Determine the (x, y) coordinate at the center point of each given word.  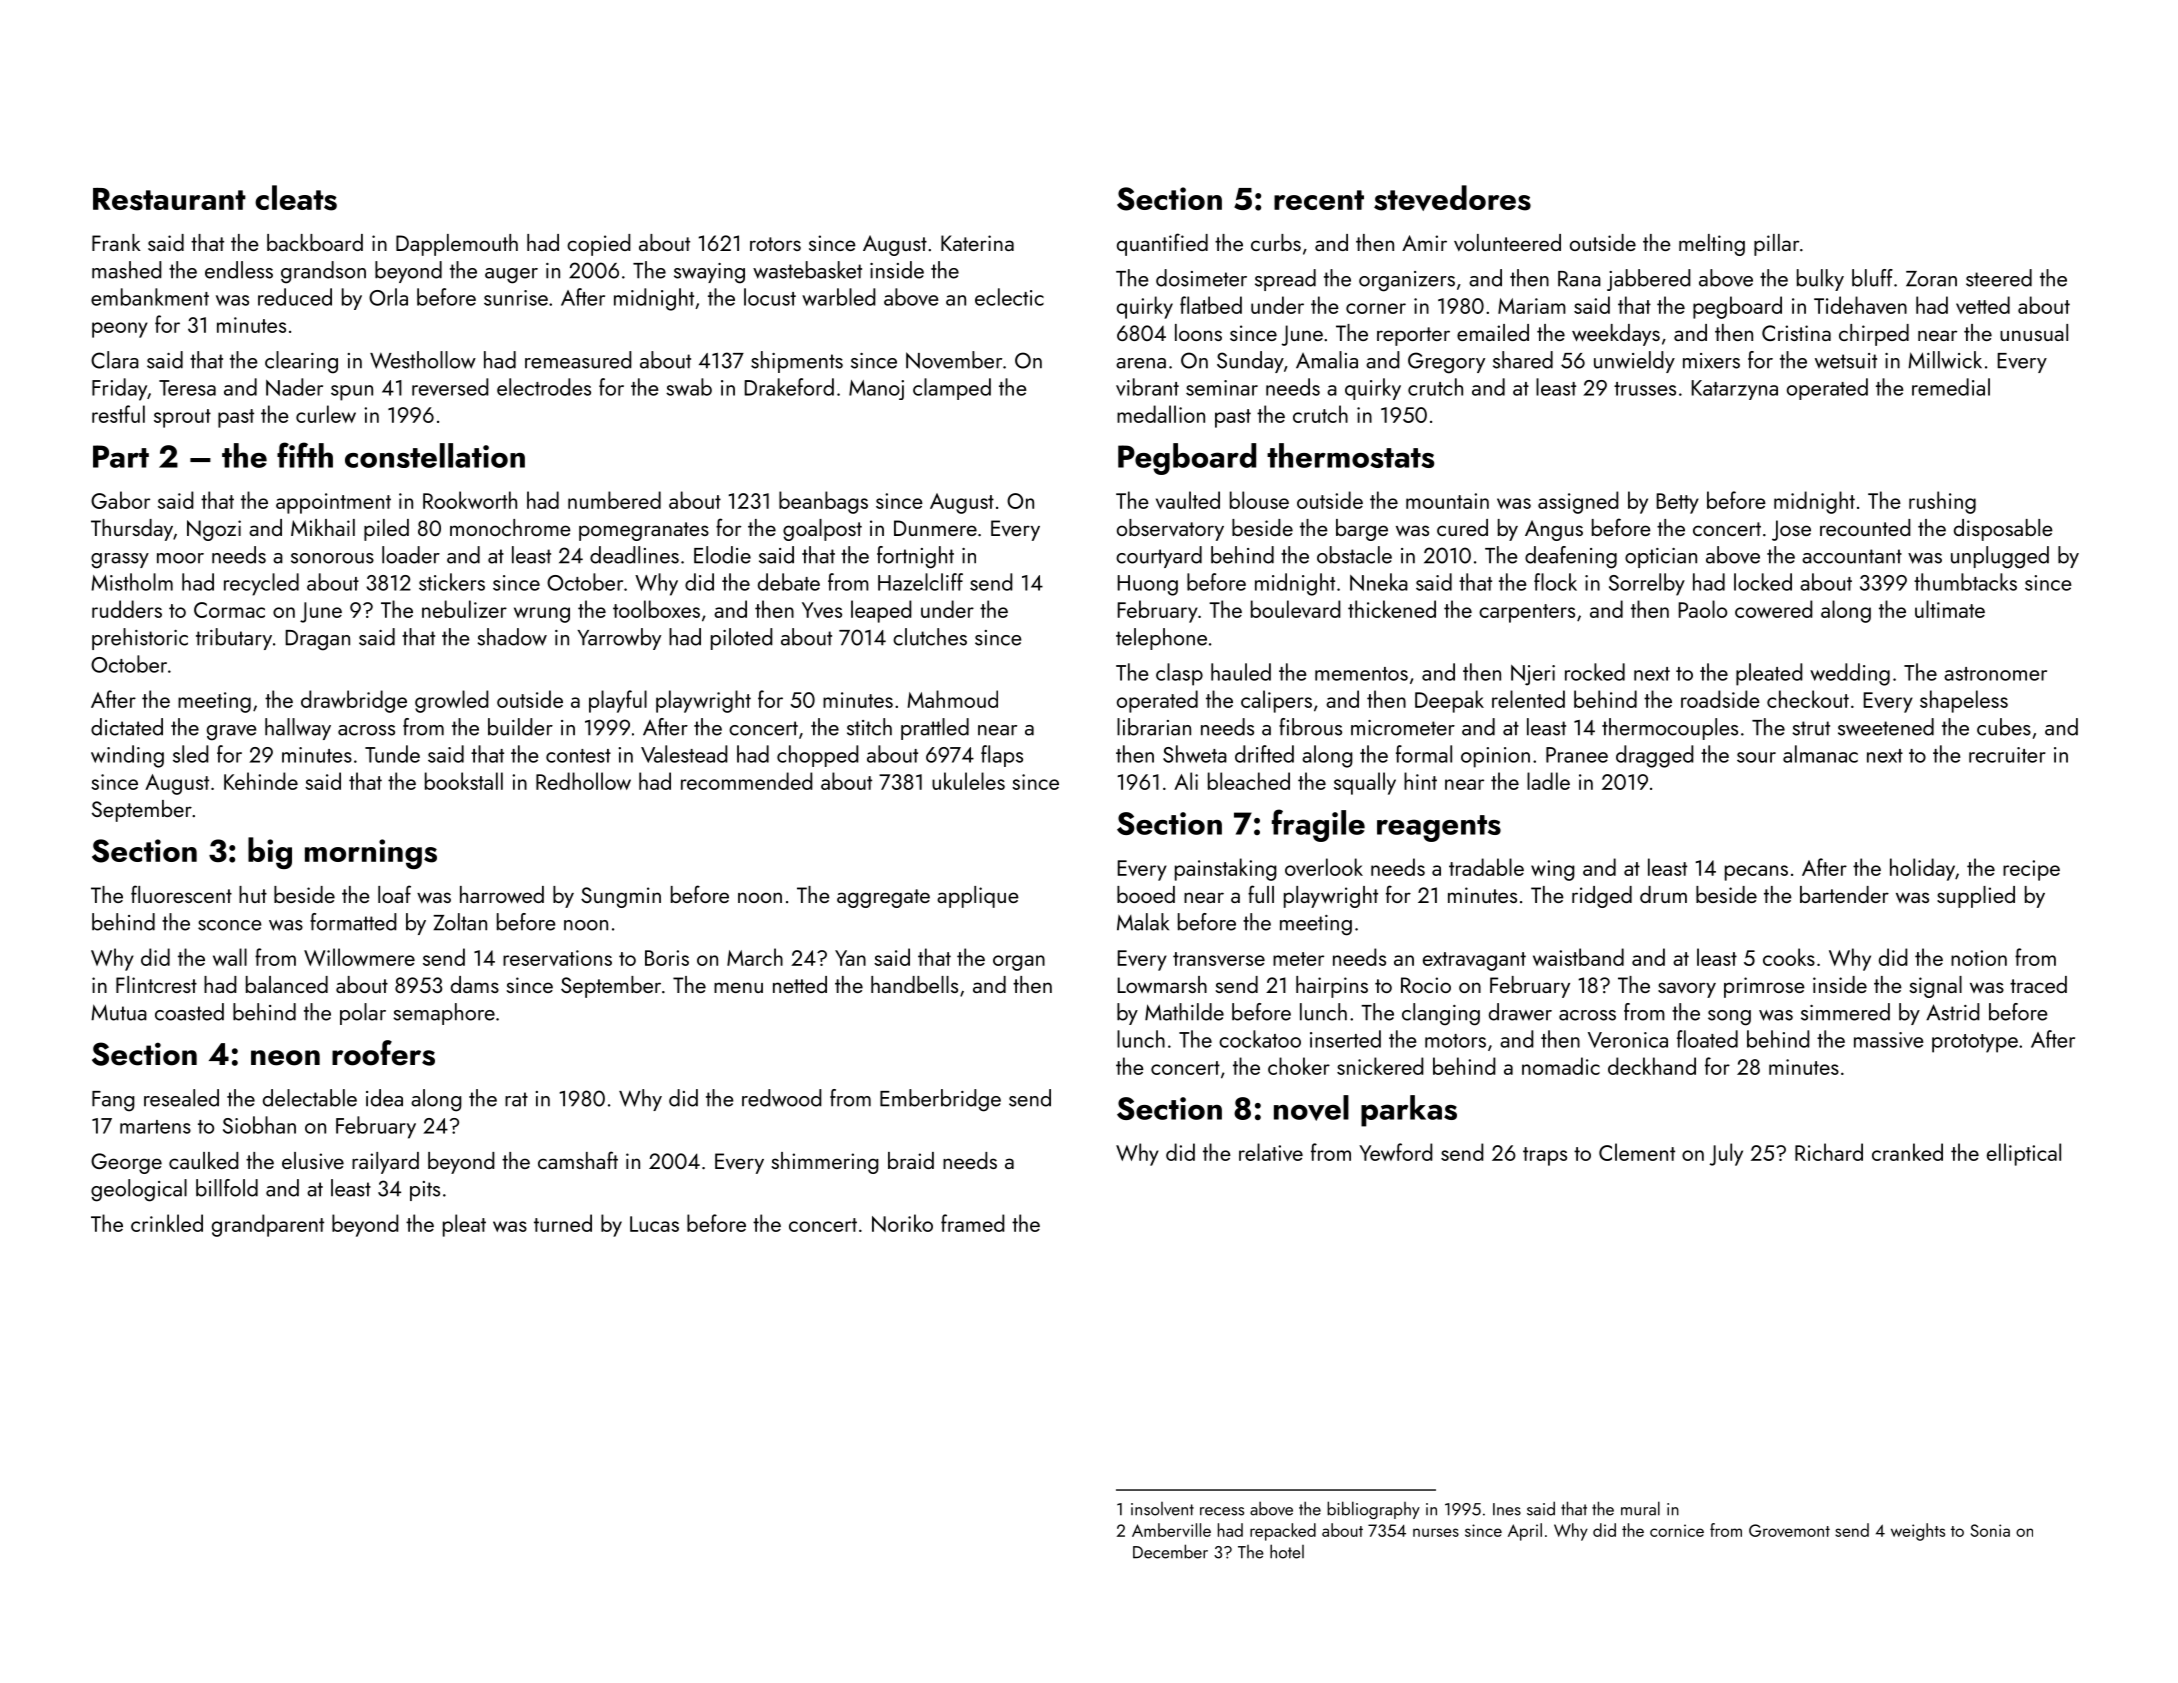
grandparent (268, 1225)
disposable (2003, 530)
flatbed (1211, 305)
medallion (1161, 414)
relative (1271, 1152)
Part (121, 456)
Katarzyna (1735, 390)
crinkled (167, 1223)
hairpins (1332, 987)
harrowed (502, 894)
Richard (1829, 1152)
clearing (301, 362)
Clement (1637, 1152)
